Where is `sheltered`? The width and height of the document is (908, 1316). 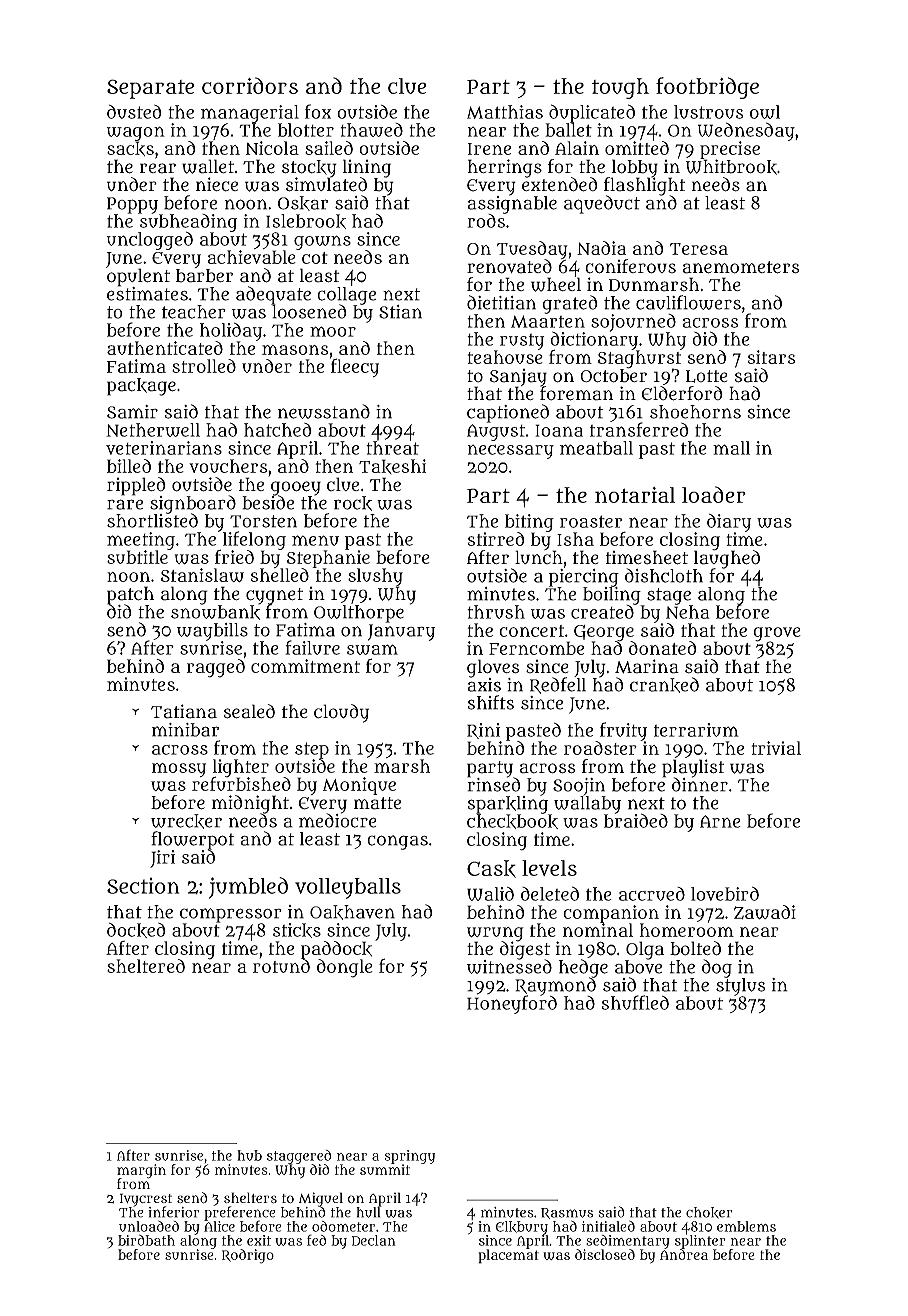
sheltered is located at coordinates (146, 966).
